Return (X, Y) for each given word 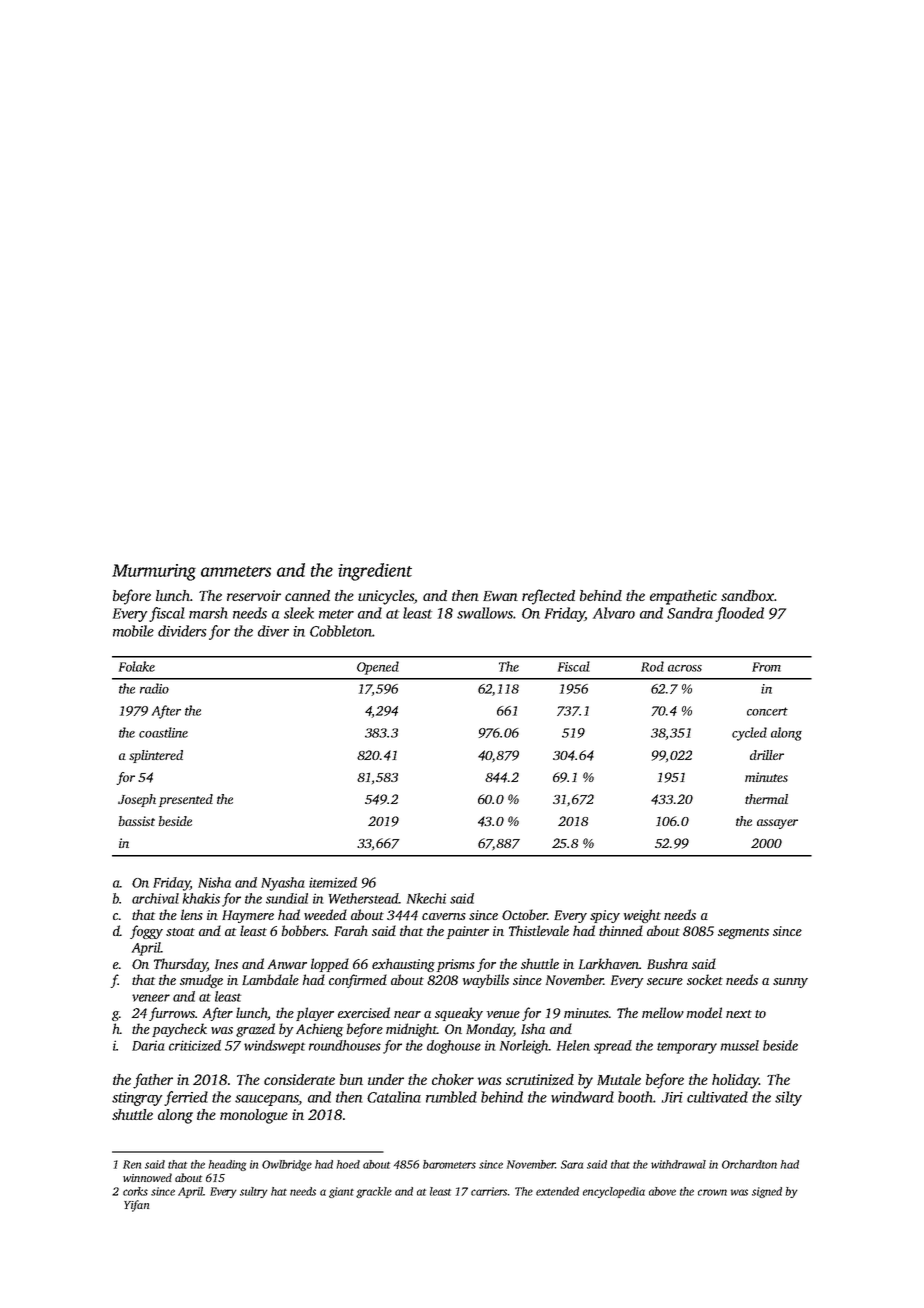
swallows (485, 613)
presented (186, 800)
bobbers (304, 930)
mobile (133, 631)
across (685, 668)
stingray (137, 1099)
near (407, 1014)
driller (767, 755)
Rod (652, 666)
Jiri (672, 1097)
